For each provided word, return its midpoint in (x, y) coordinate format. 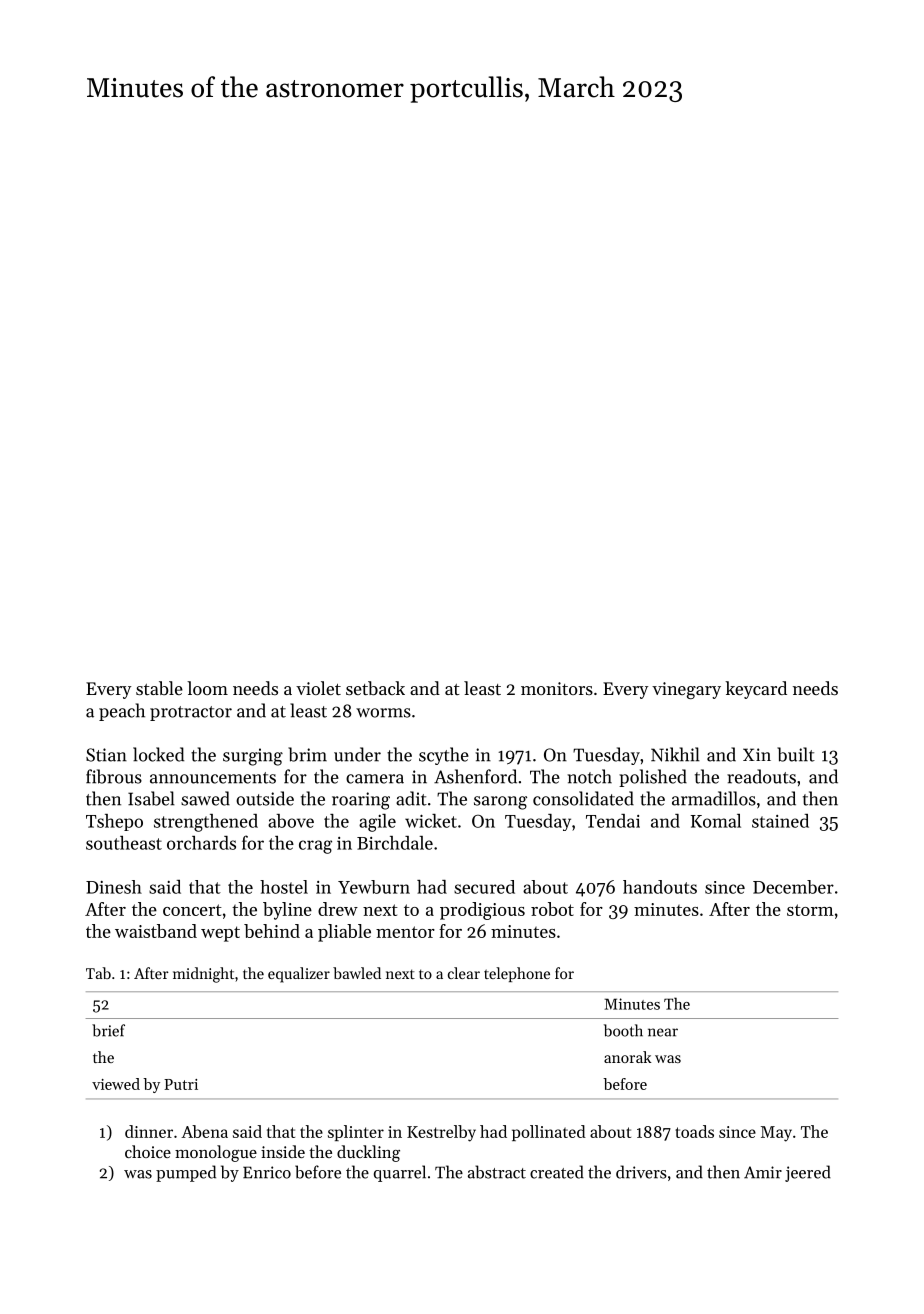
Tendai (613, 821)
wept (220, 934)
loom (207, 688)
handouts (660, 887)
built (796, 754)
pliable (344, 933)
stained (780, 821)
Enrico (267, 1172)
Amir (763, 1172)
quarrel (400, 1173)
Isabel (151, 798)
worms (383, 713)
